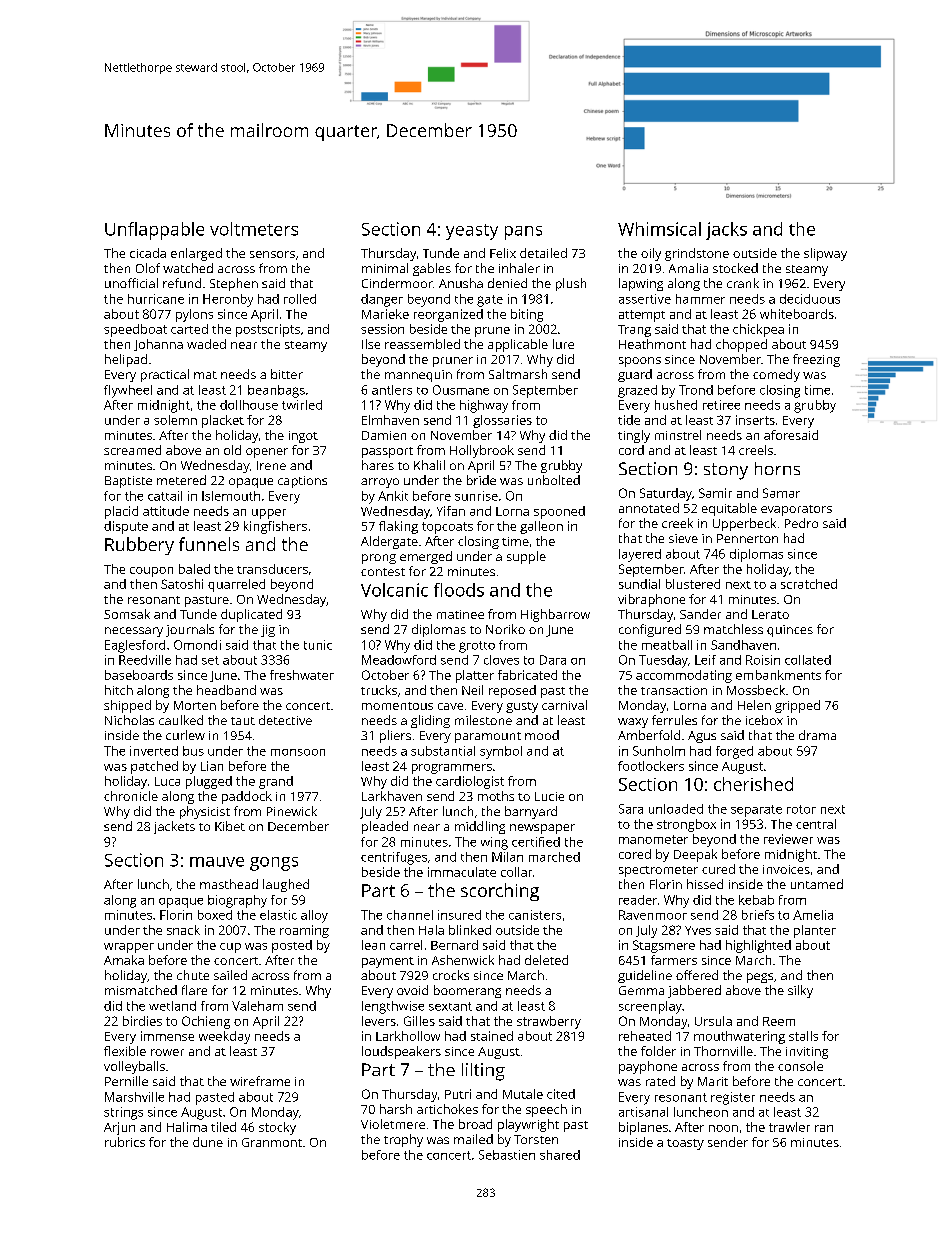 The width and height of the screenshot is (952, 1233). What do you see at coordinates (523, 1094) in the screenshot?
I see `Mutale` at bounding box center [523, 1094].
